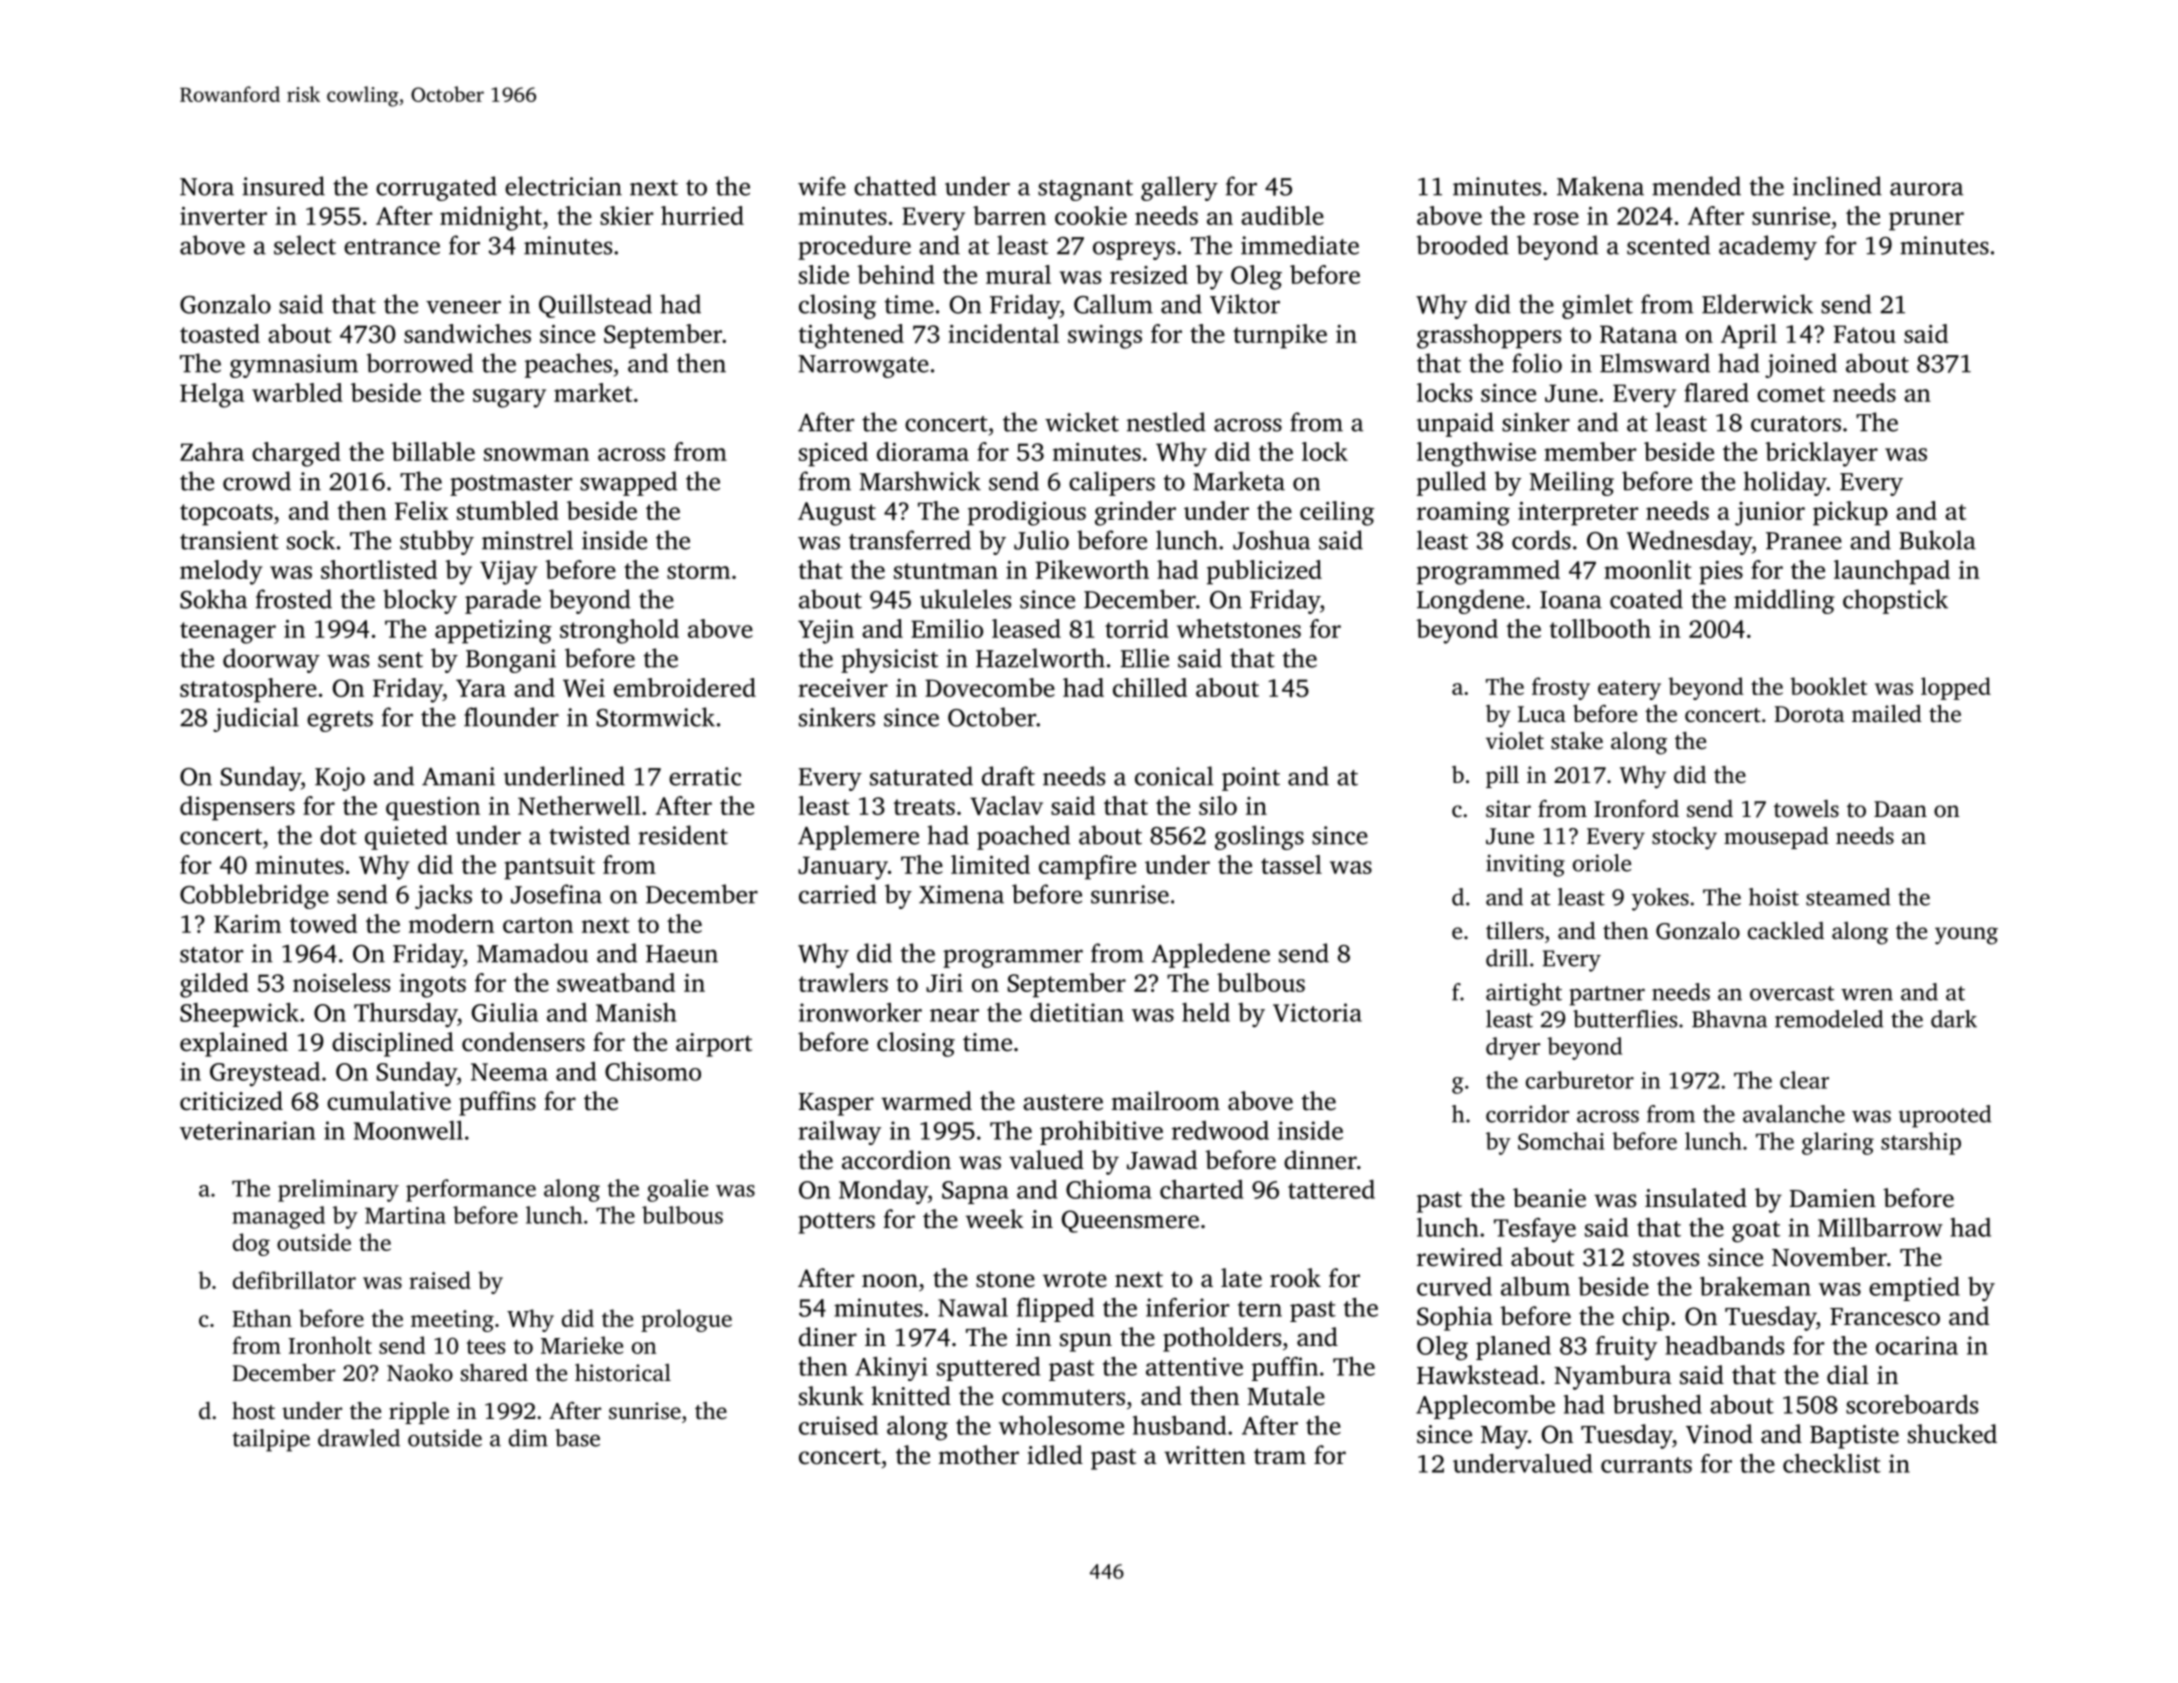  I want to click on disciplined, so click(393, 1044).
